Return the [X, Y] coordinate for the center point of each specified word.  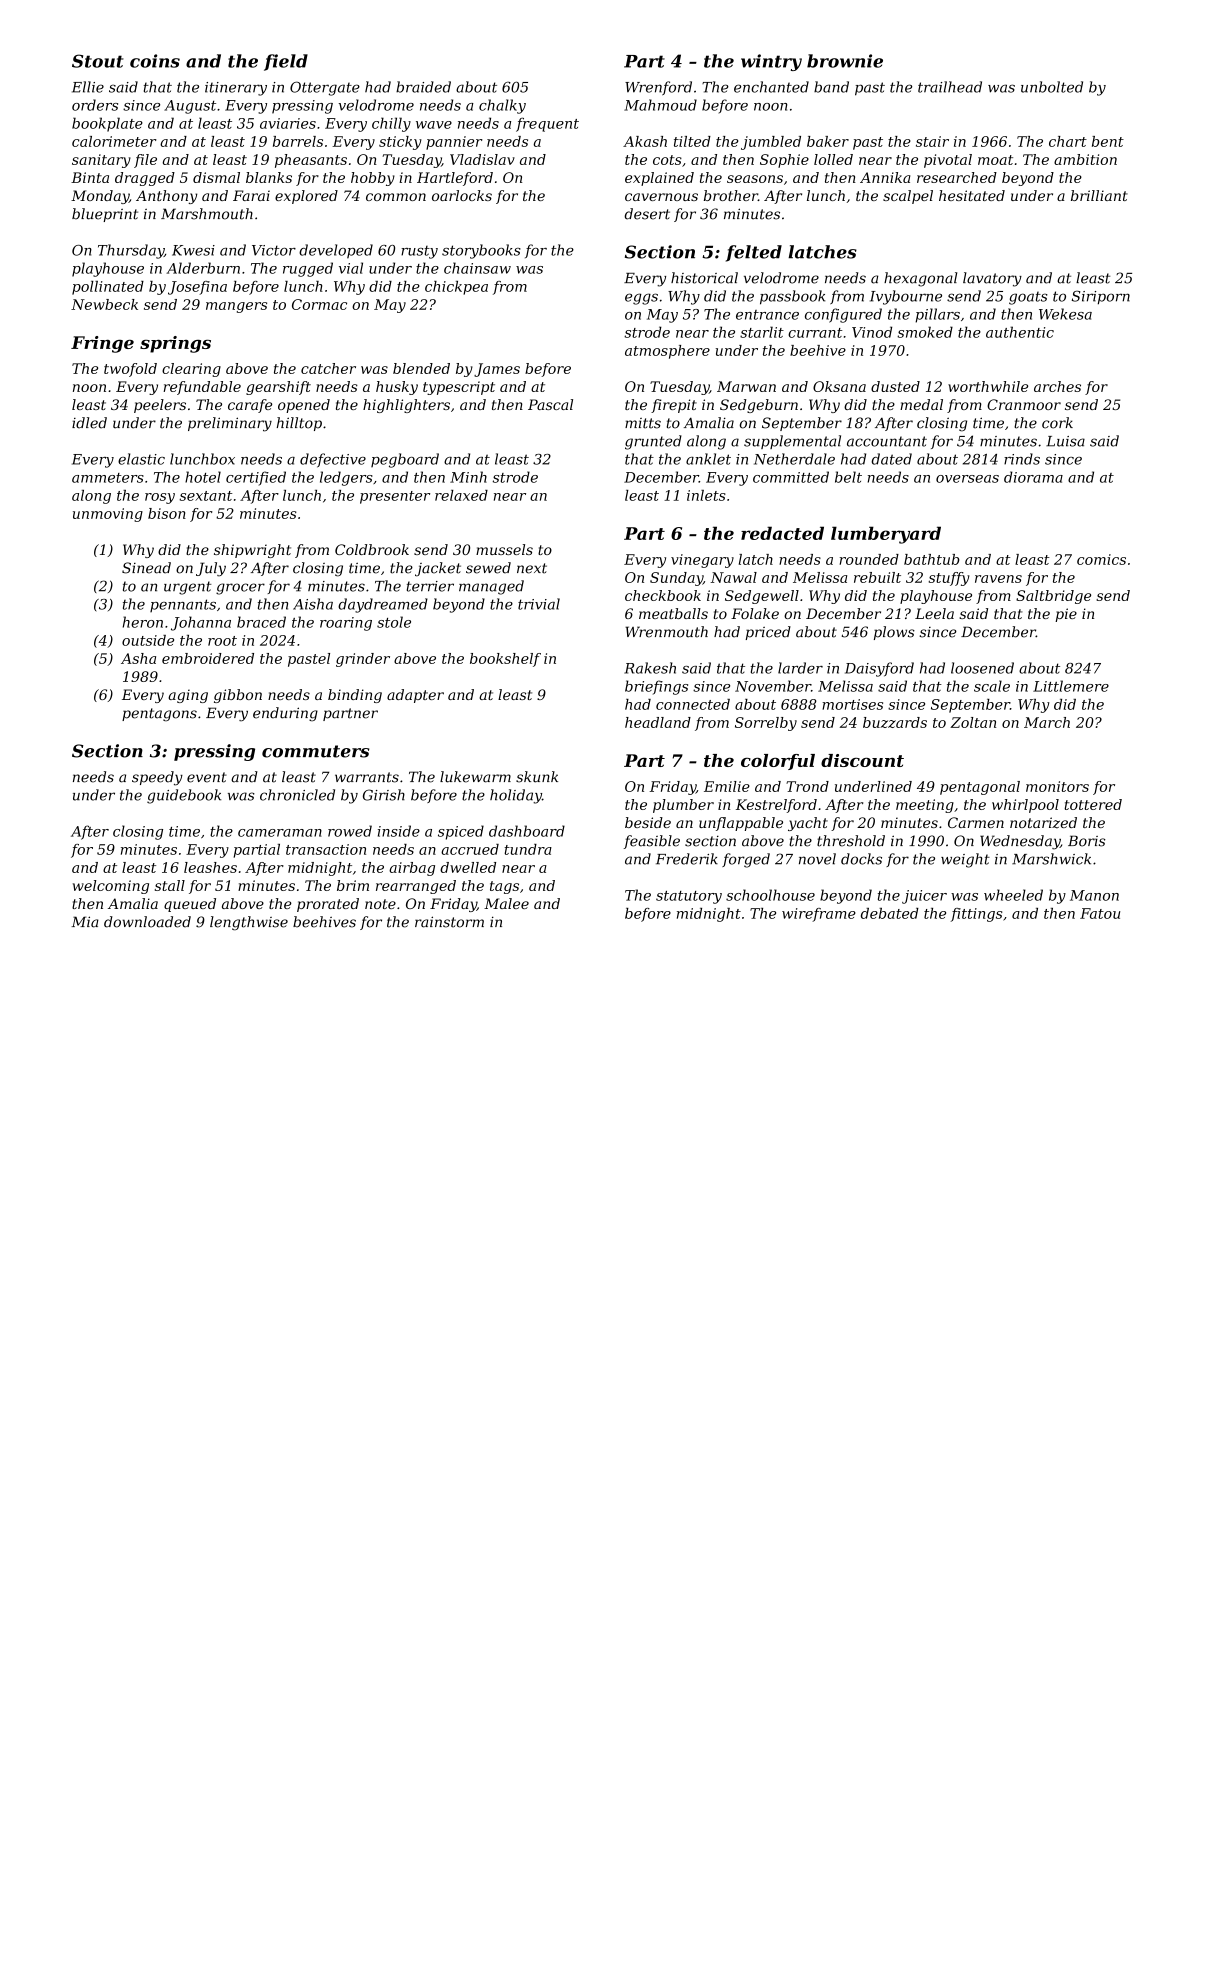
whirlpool [1025, 806]
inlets [706, 495]
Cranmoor [1024, 404]
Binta [90, 177]
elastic [141, 459]
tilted [692, 141]
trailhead [950, 87]
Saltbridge [1053, 597]
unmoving [108, 515]
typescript [459, 388]
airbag [412, 869]
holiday [516, 796]
